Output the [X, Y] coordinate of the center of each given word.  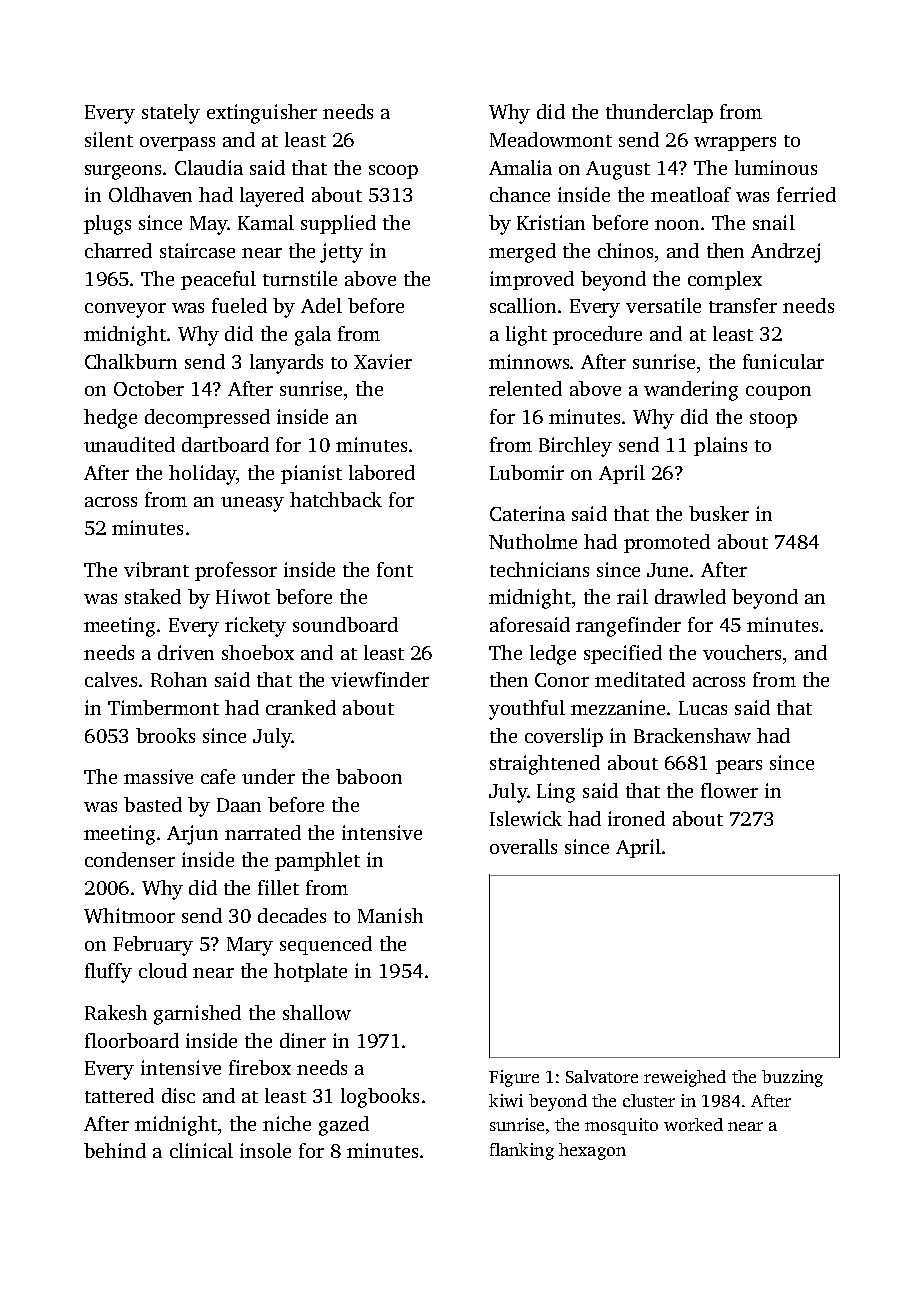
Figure [514, 1078]
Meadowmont [551, 139]
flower [729, 790]
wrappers [735, 144]
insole [265, 1150]
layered [272, 197]
